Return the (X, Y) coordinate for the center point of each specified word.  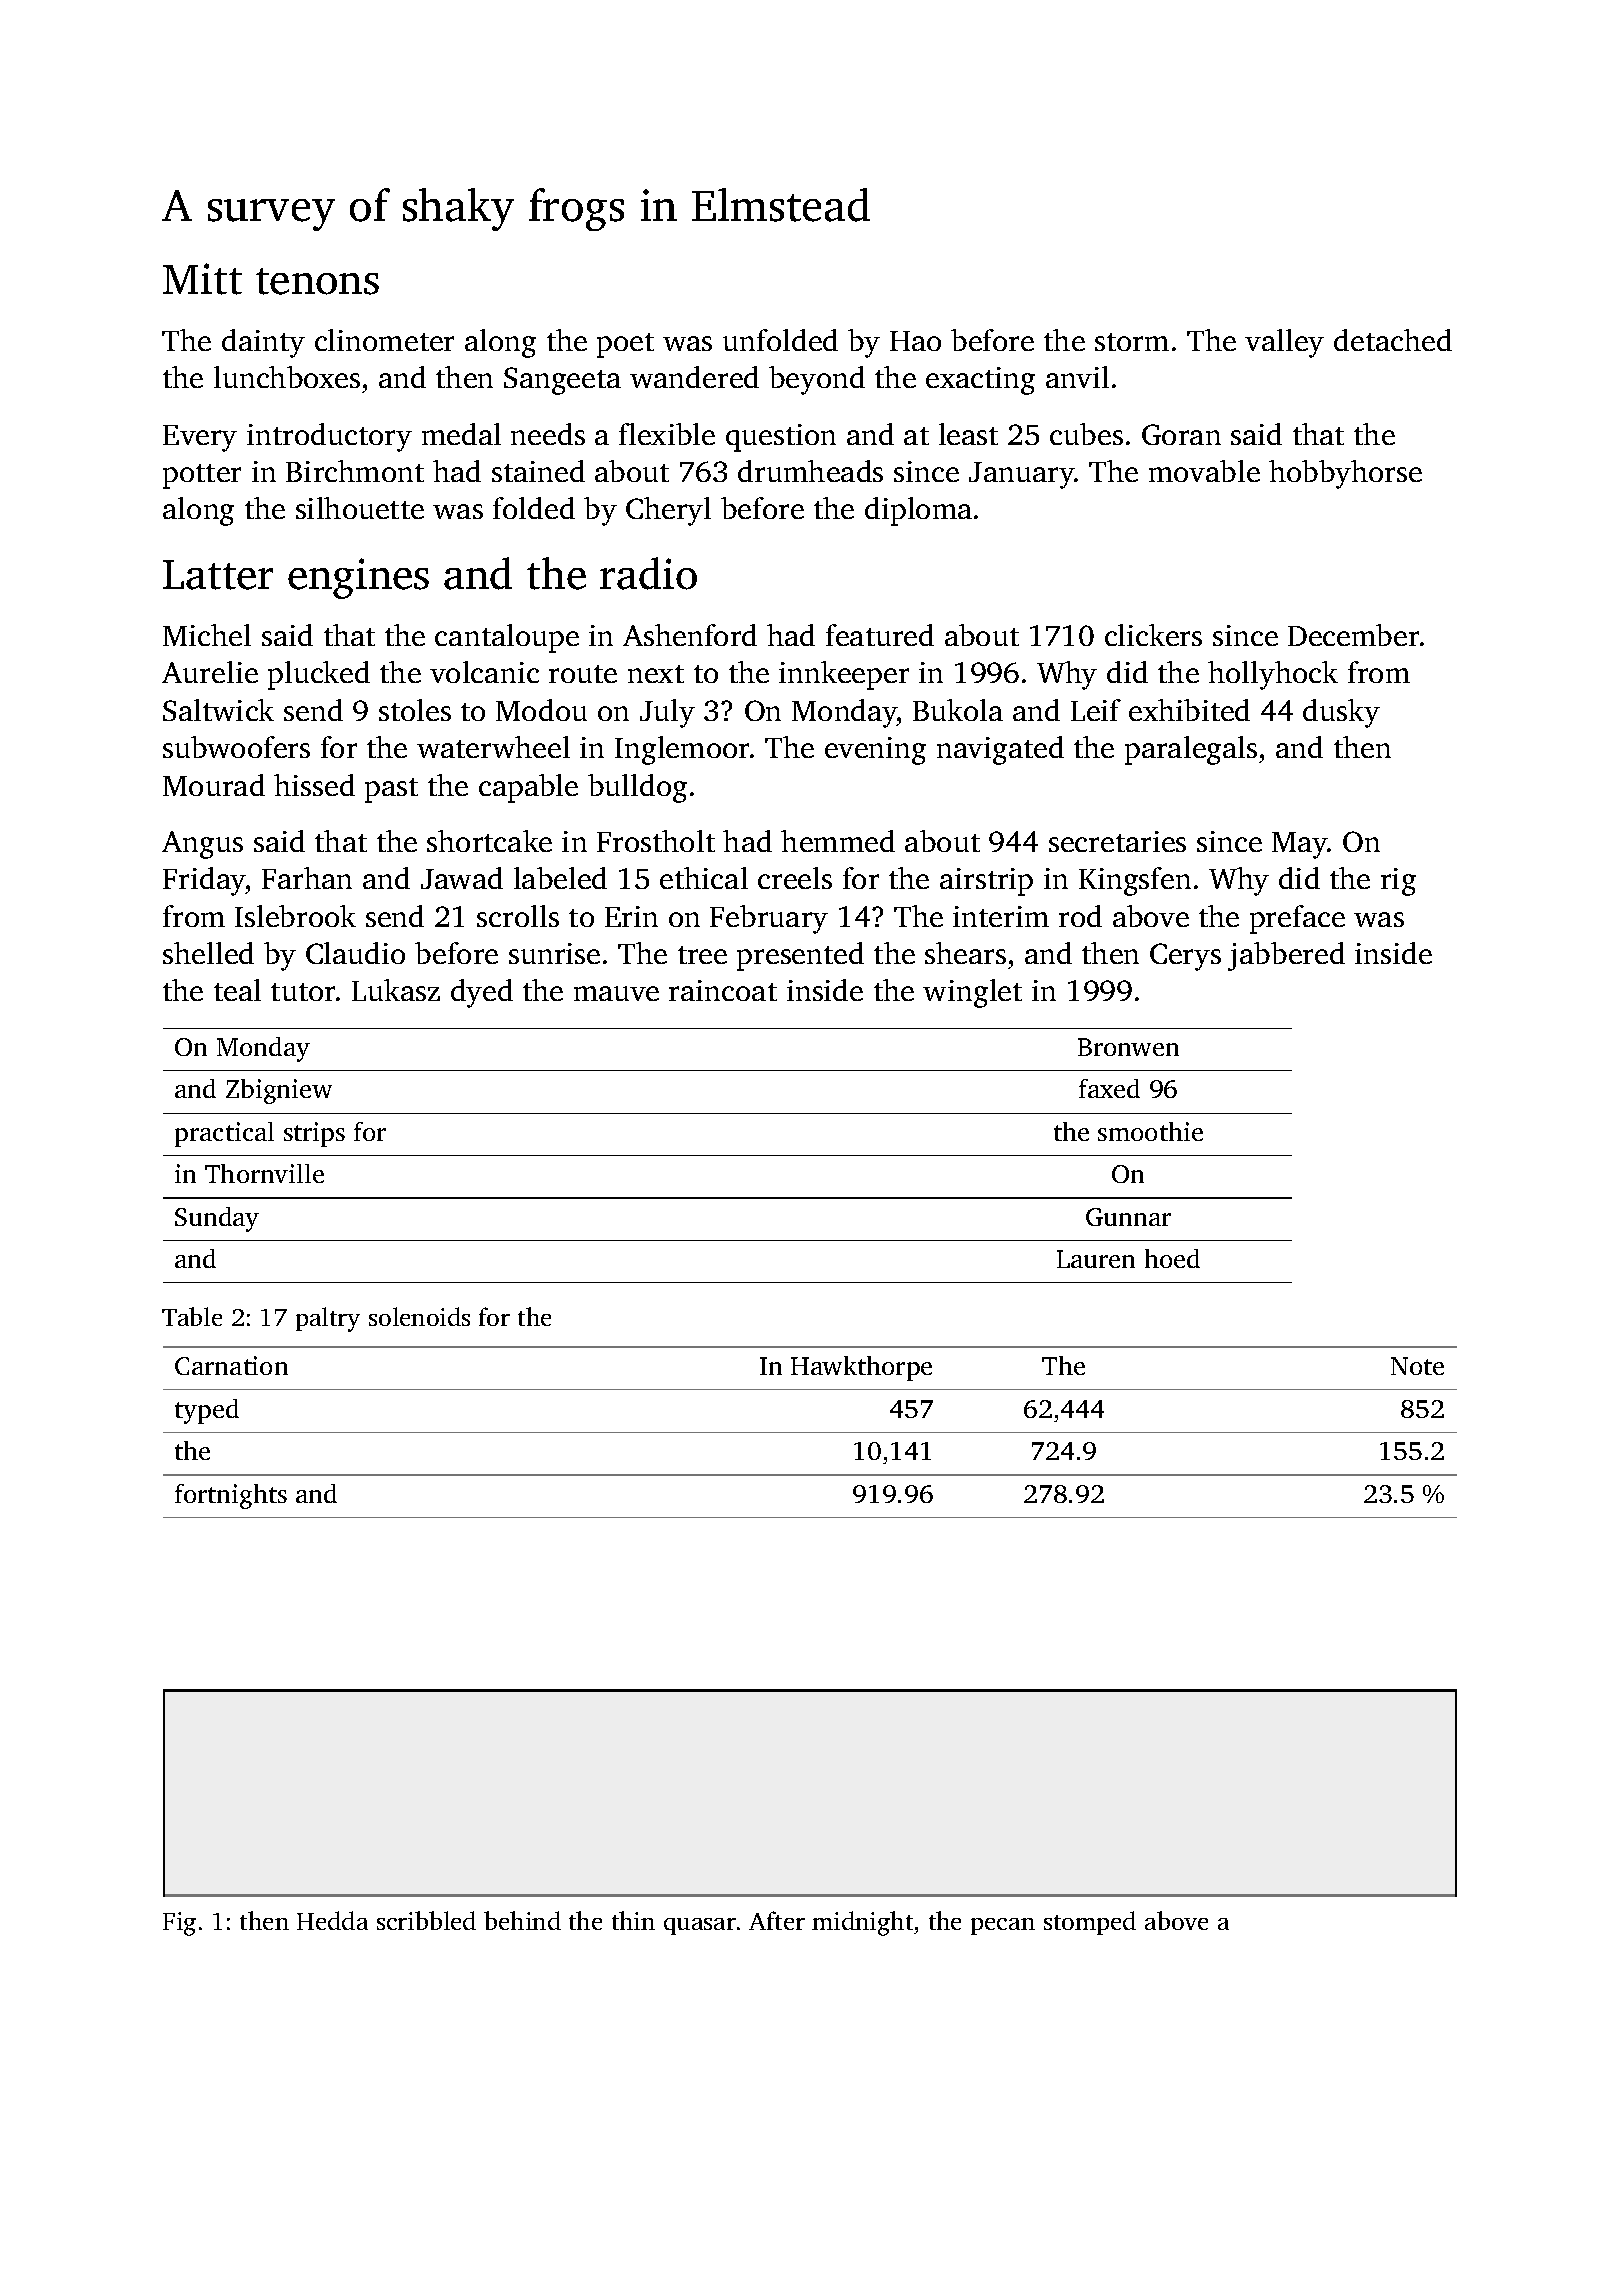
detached (1393, 340)
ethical (704, 878)
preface (1297, 919)
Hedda (332, 1920)
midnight (862, 1923)
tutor (303, 992)
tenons (317, 281)
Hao (915, 341)
